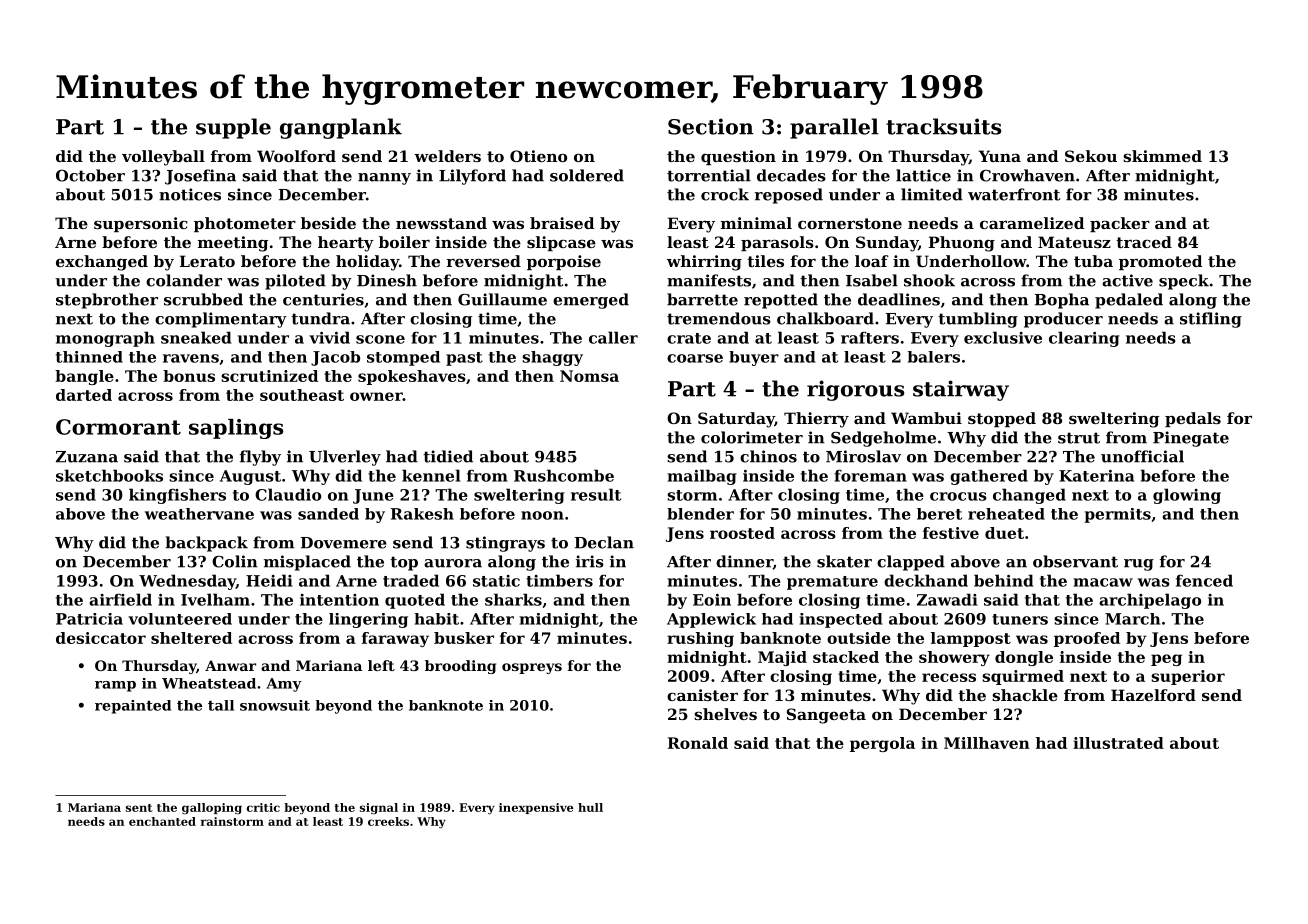 This screenshot has width=1308, height=924. Describe the element at coordinates (719, 318) in the screenshot. I see `tremendous` at that location.
